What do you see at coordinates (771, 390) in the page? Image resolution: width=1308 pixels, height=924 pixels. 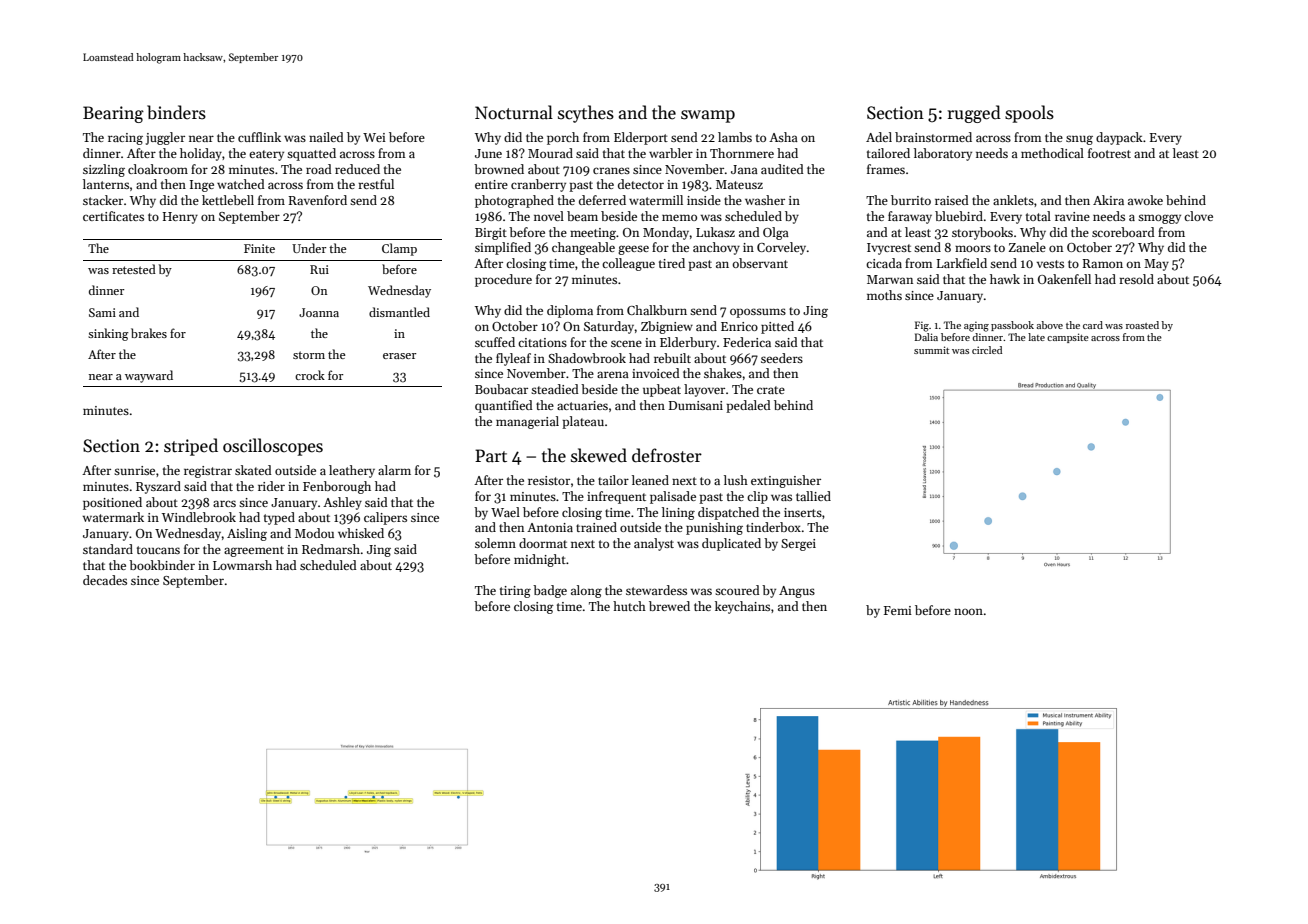 I see `crate` at bounding box center [771, 390].
